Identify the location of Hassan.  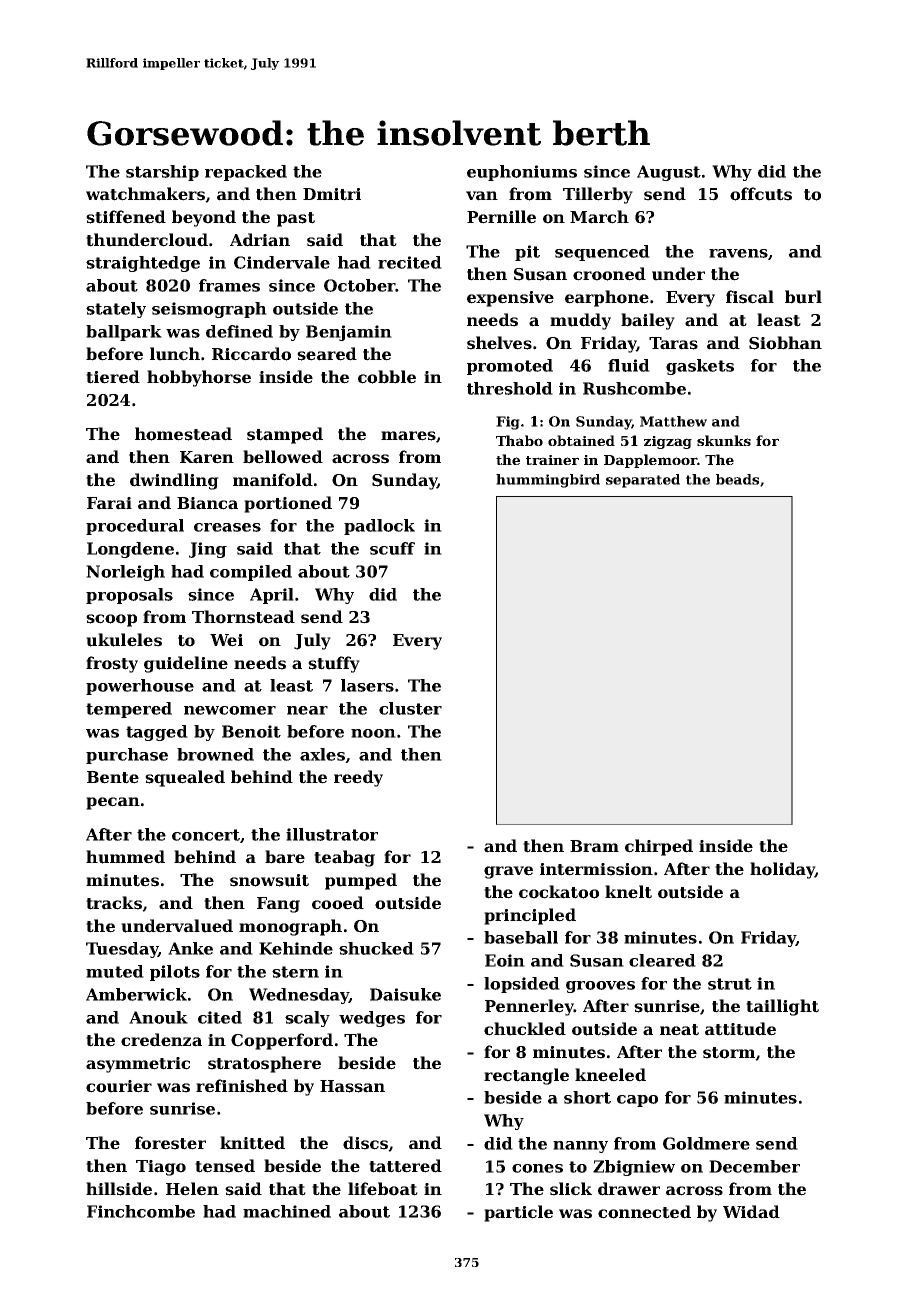
(352, 1086).
